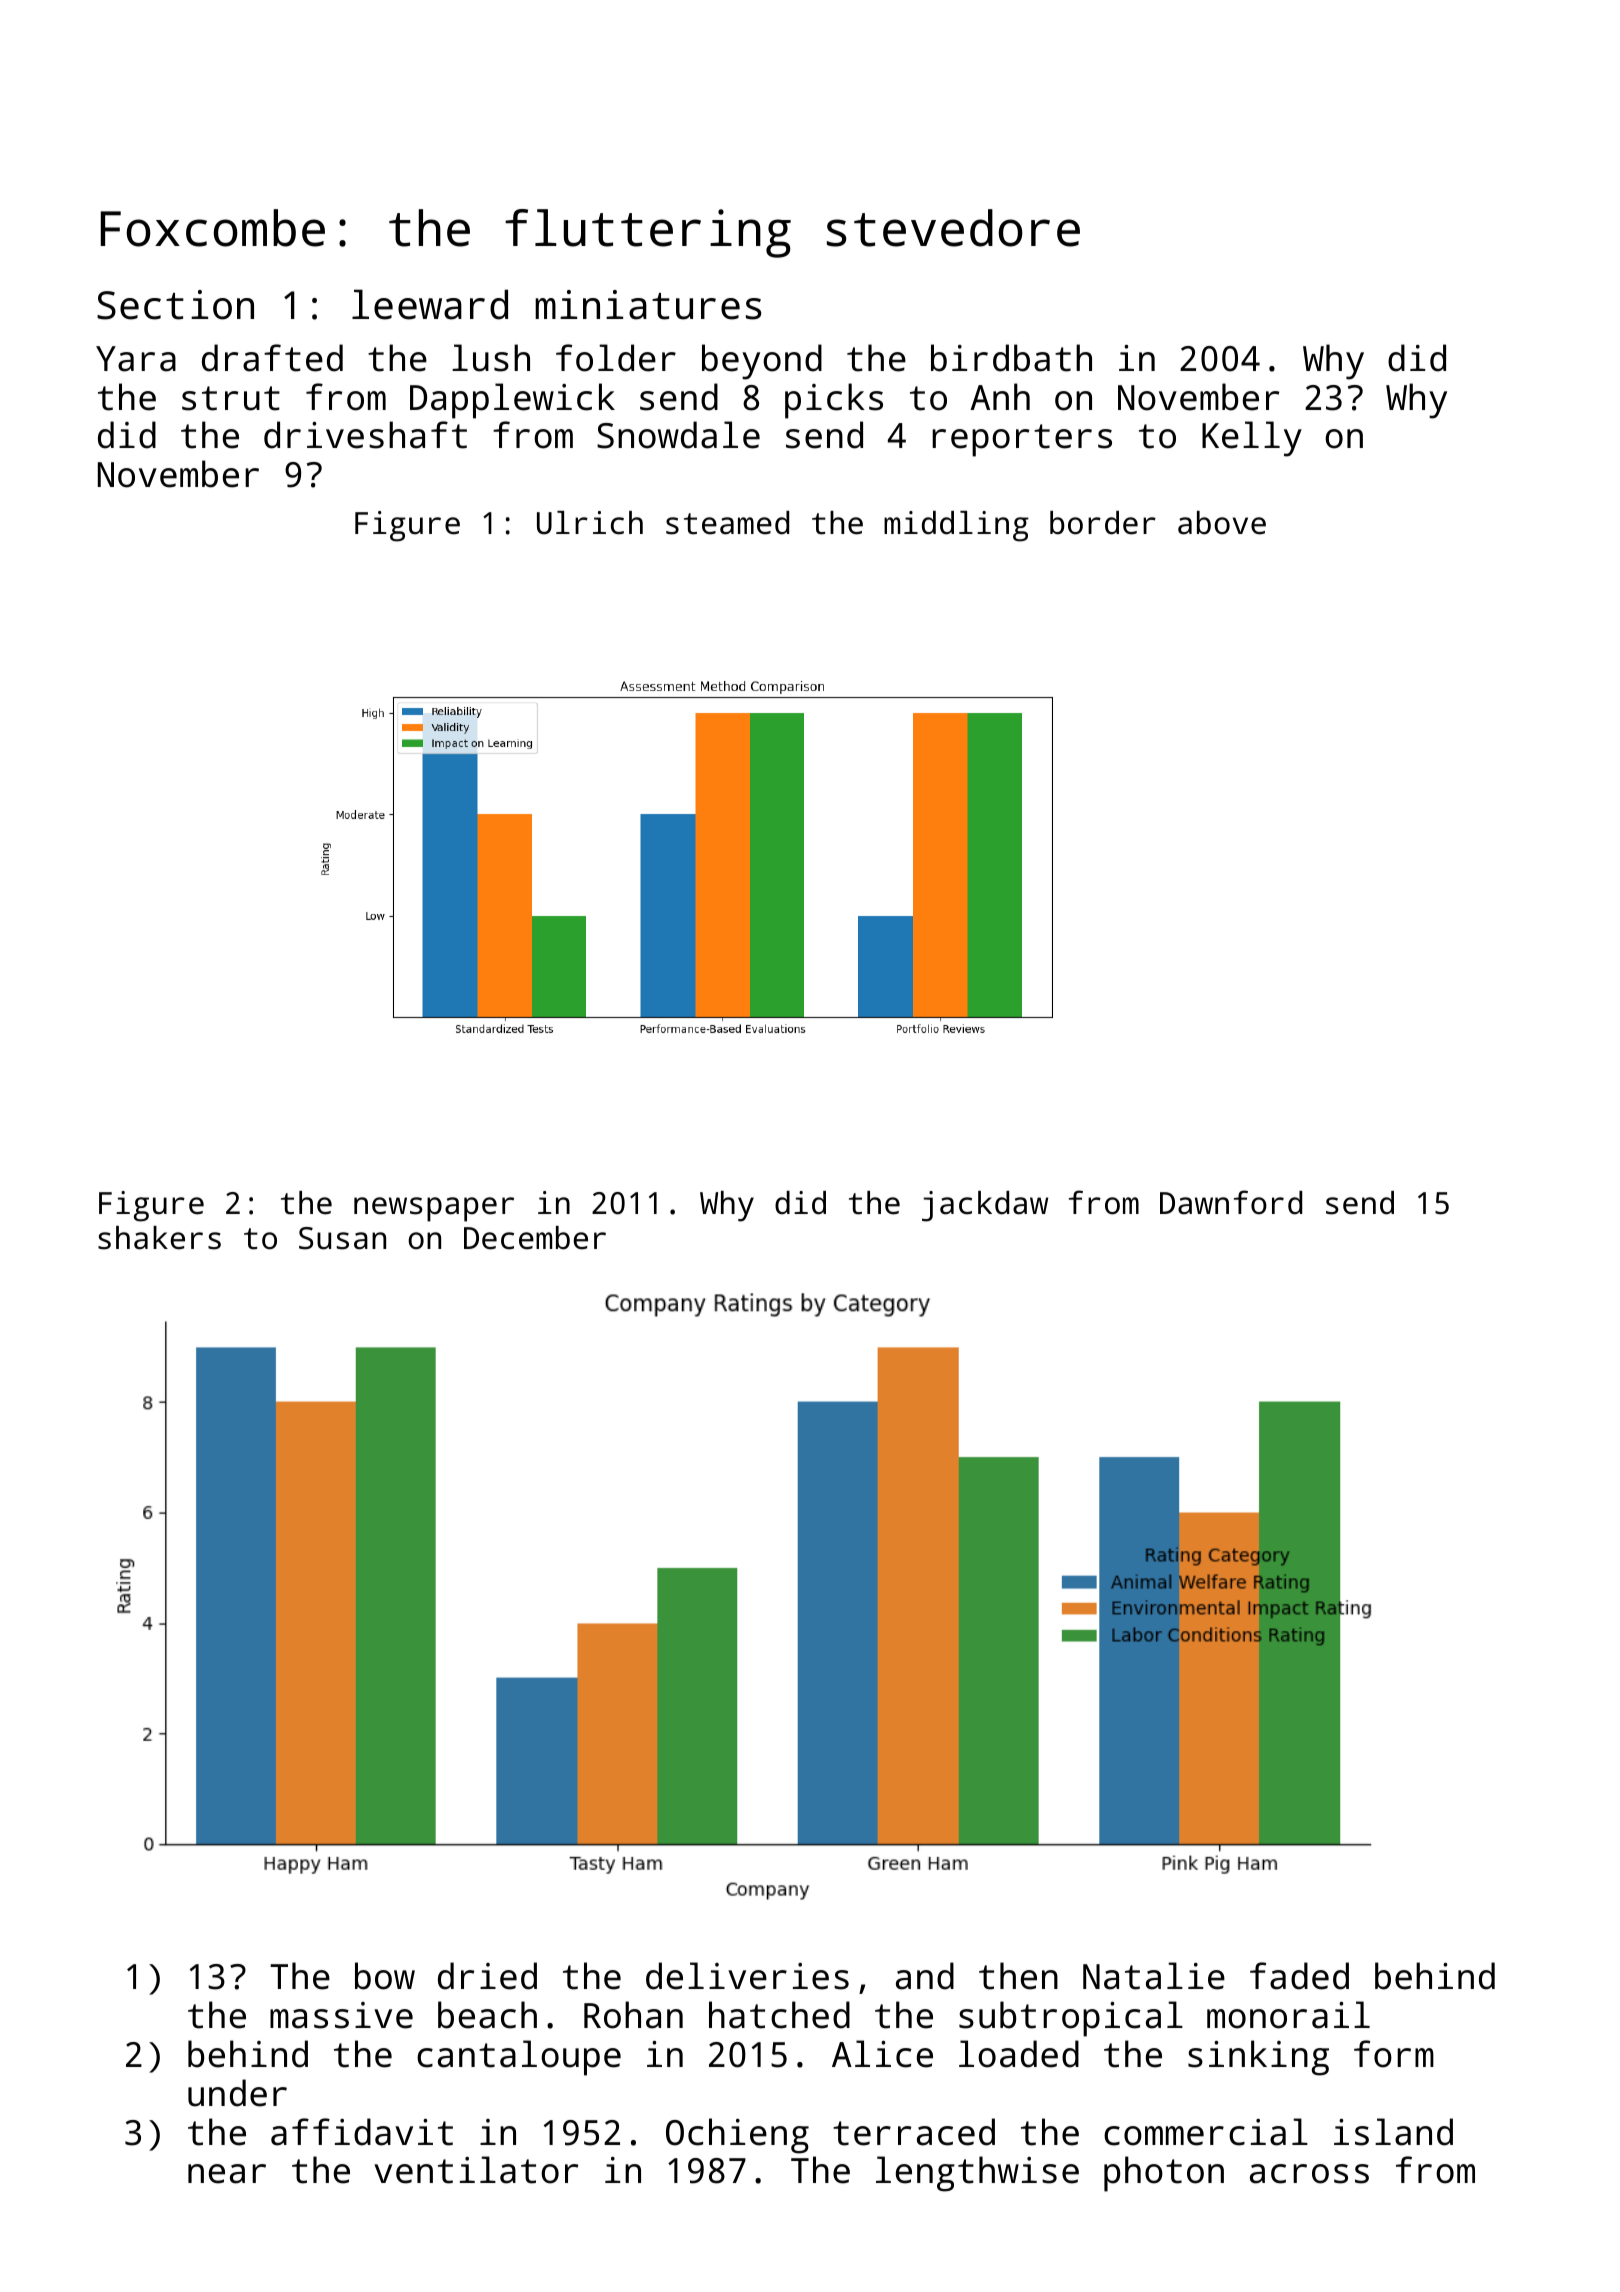 Image resolution: width=1620 pixels, height=2292 pixels. I want to click on above, so click(1222, 523).
